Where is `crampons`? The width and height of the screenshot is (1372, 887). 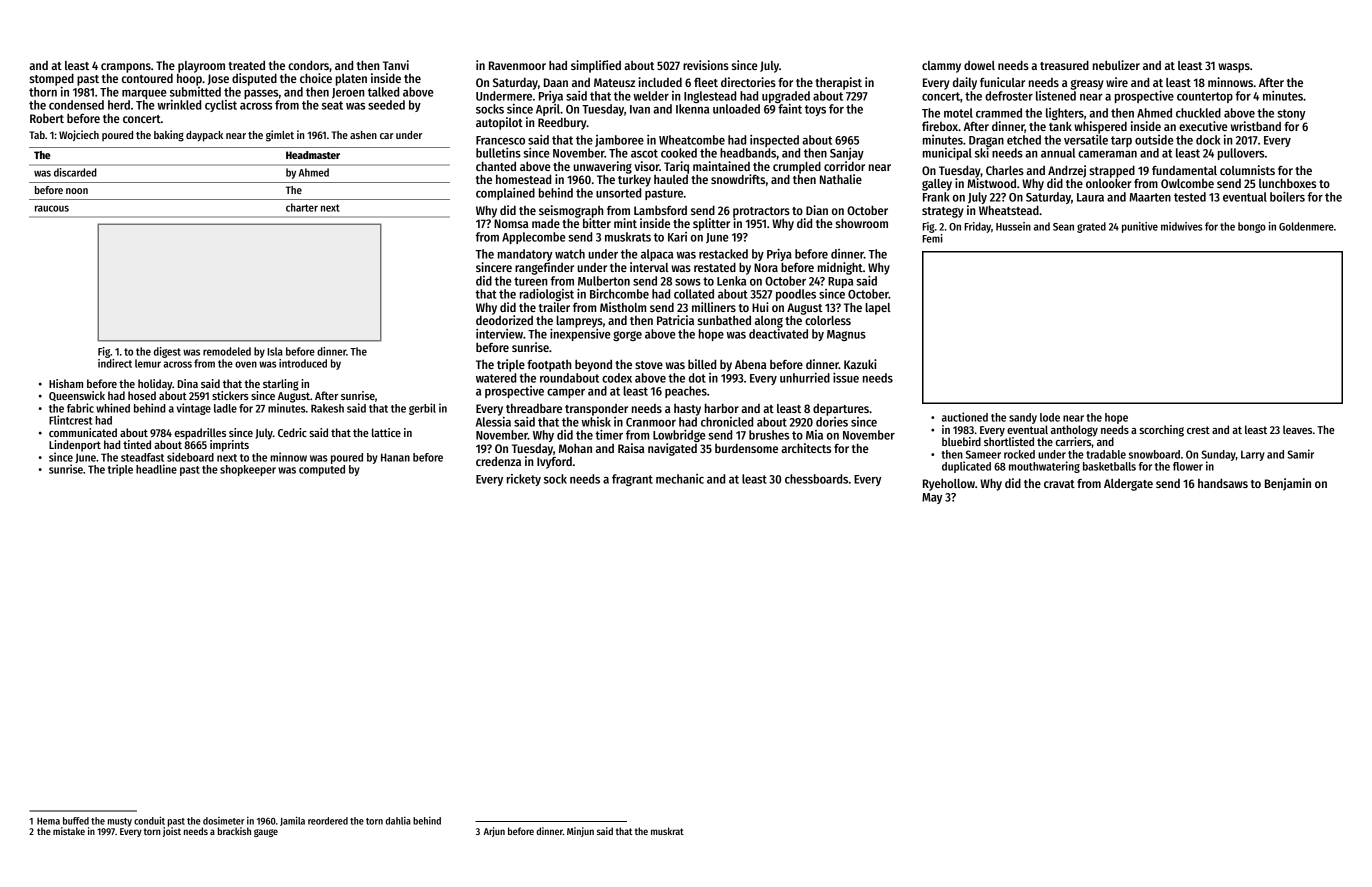 crampons is located at coordinates (126, 68).
